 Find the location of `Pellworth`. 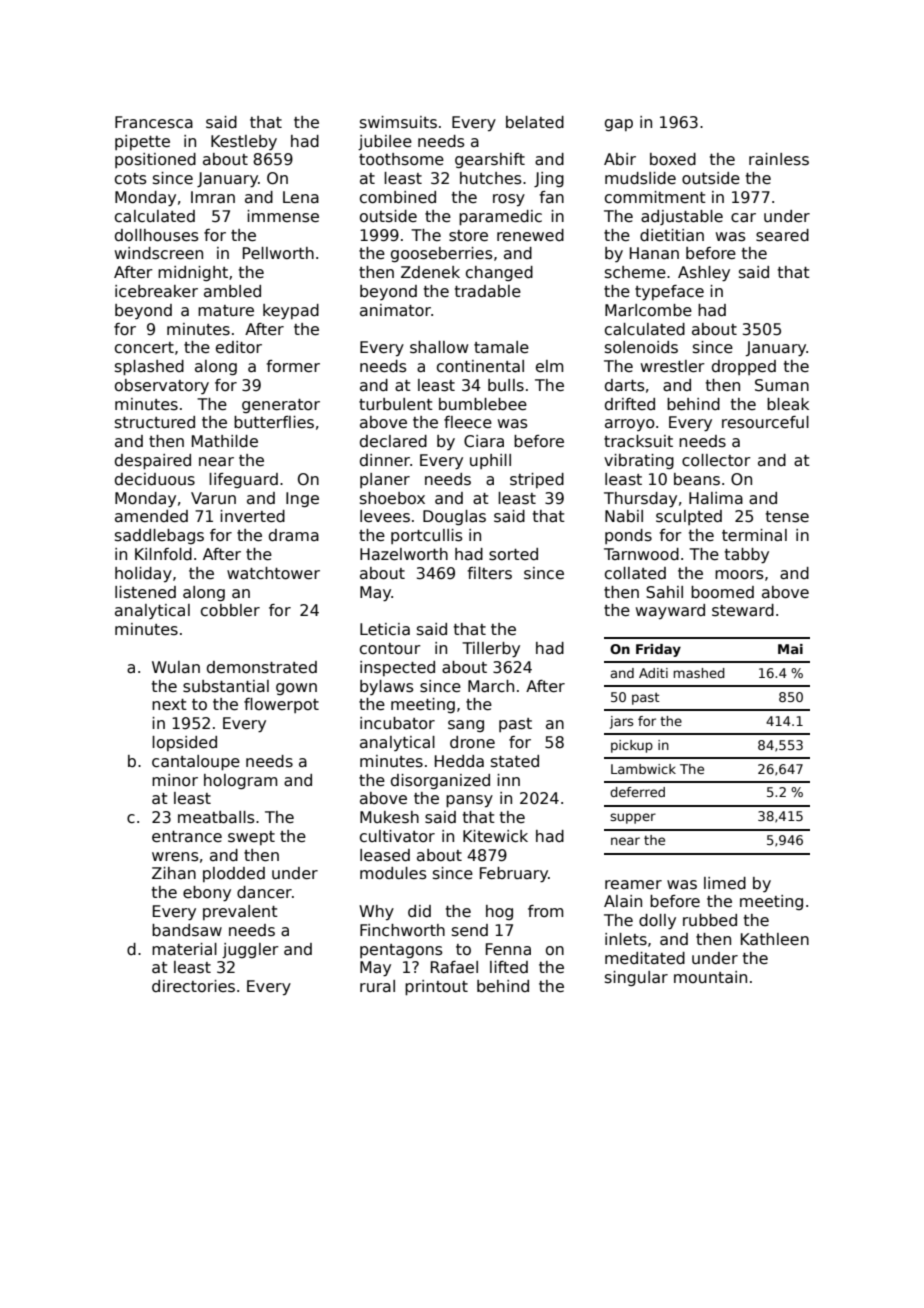

Pellworth is located at coordinates (278, 253).
